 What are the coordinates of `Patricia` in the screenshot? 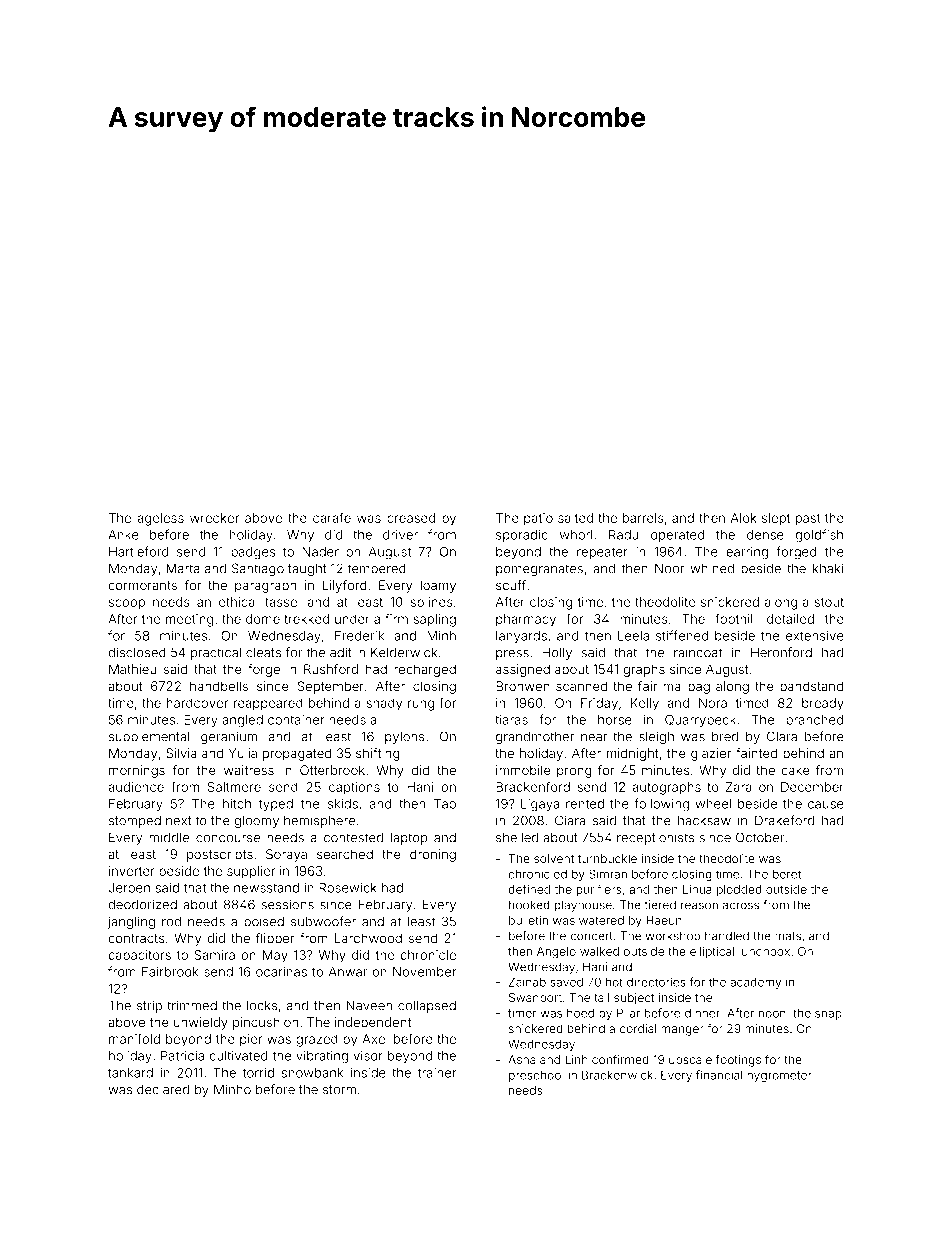 It's located at (182, 1056).
